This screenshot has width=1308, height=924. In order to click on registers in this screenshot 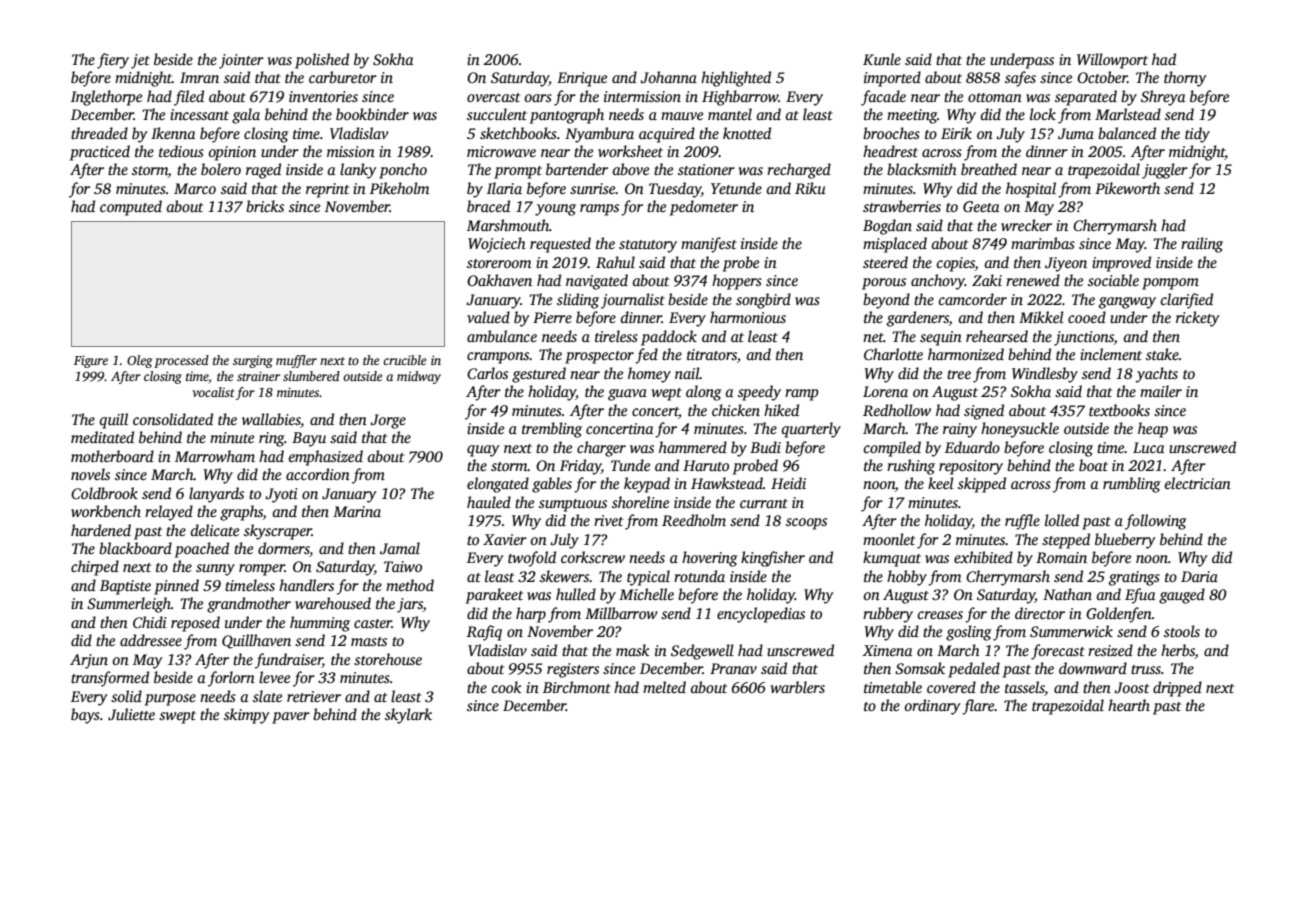, I will do `click(573, 670)`.
